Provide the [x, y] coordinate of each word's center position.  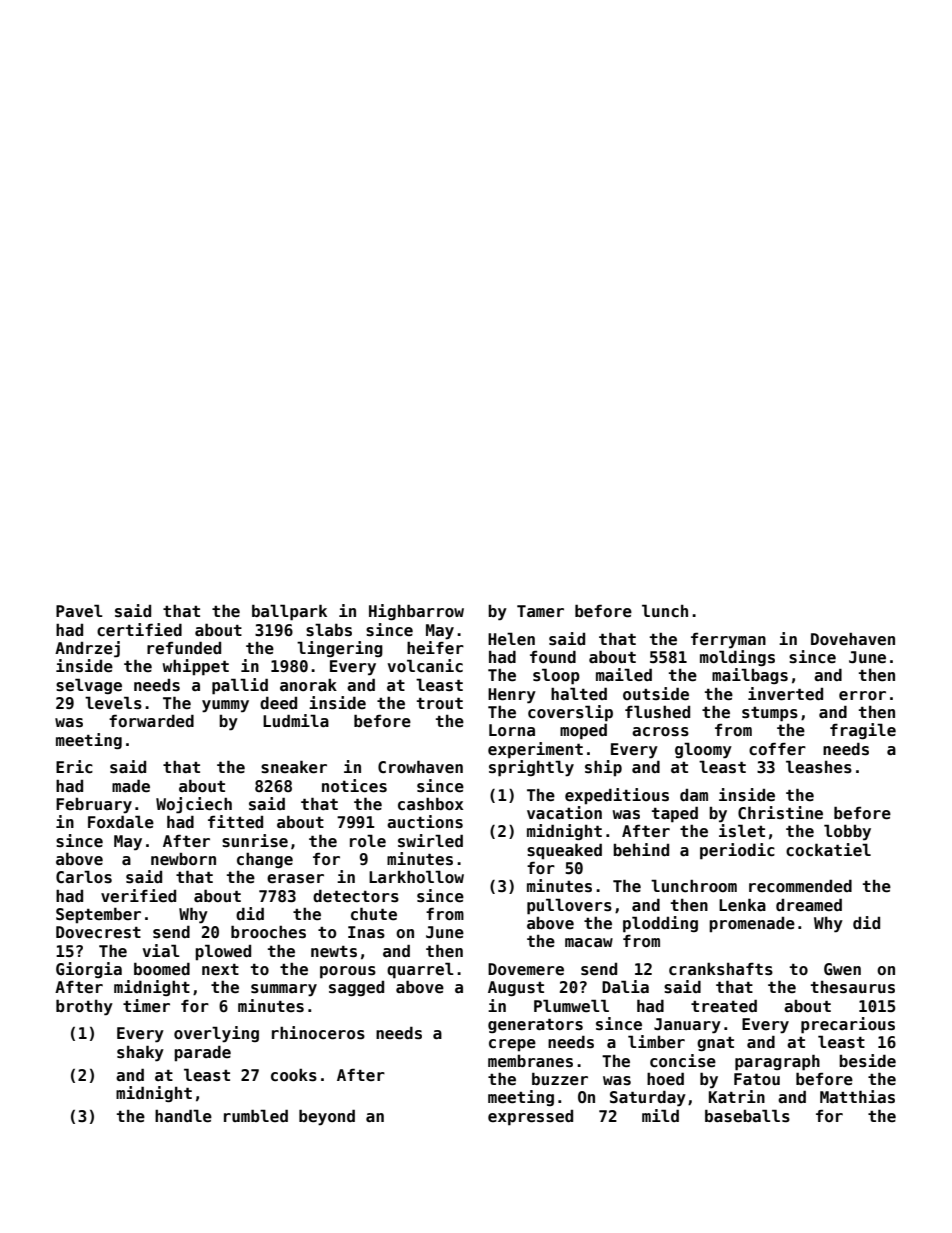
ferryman [728, 641]
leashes [819, 767]
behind [641, 850]
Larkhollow [416, 877]
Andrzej [87, 649]
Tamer [540, 611]
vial [161, 950]
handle [183, 1116]
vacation [564, 813]
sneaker [294, 767]
